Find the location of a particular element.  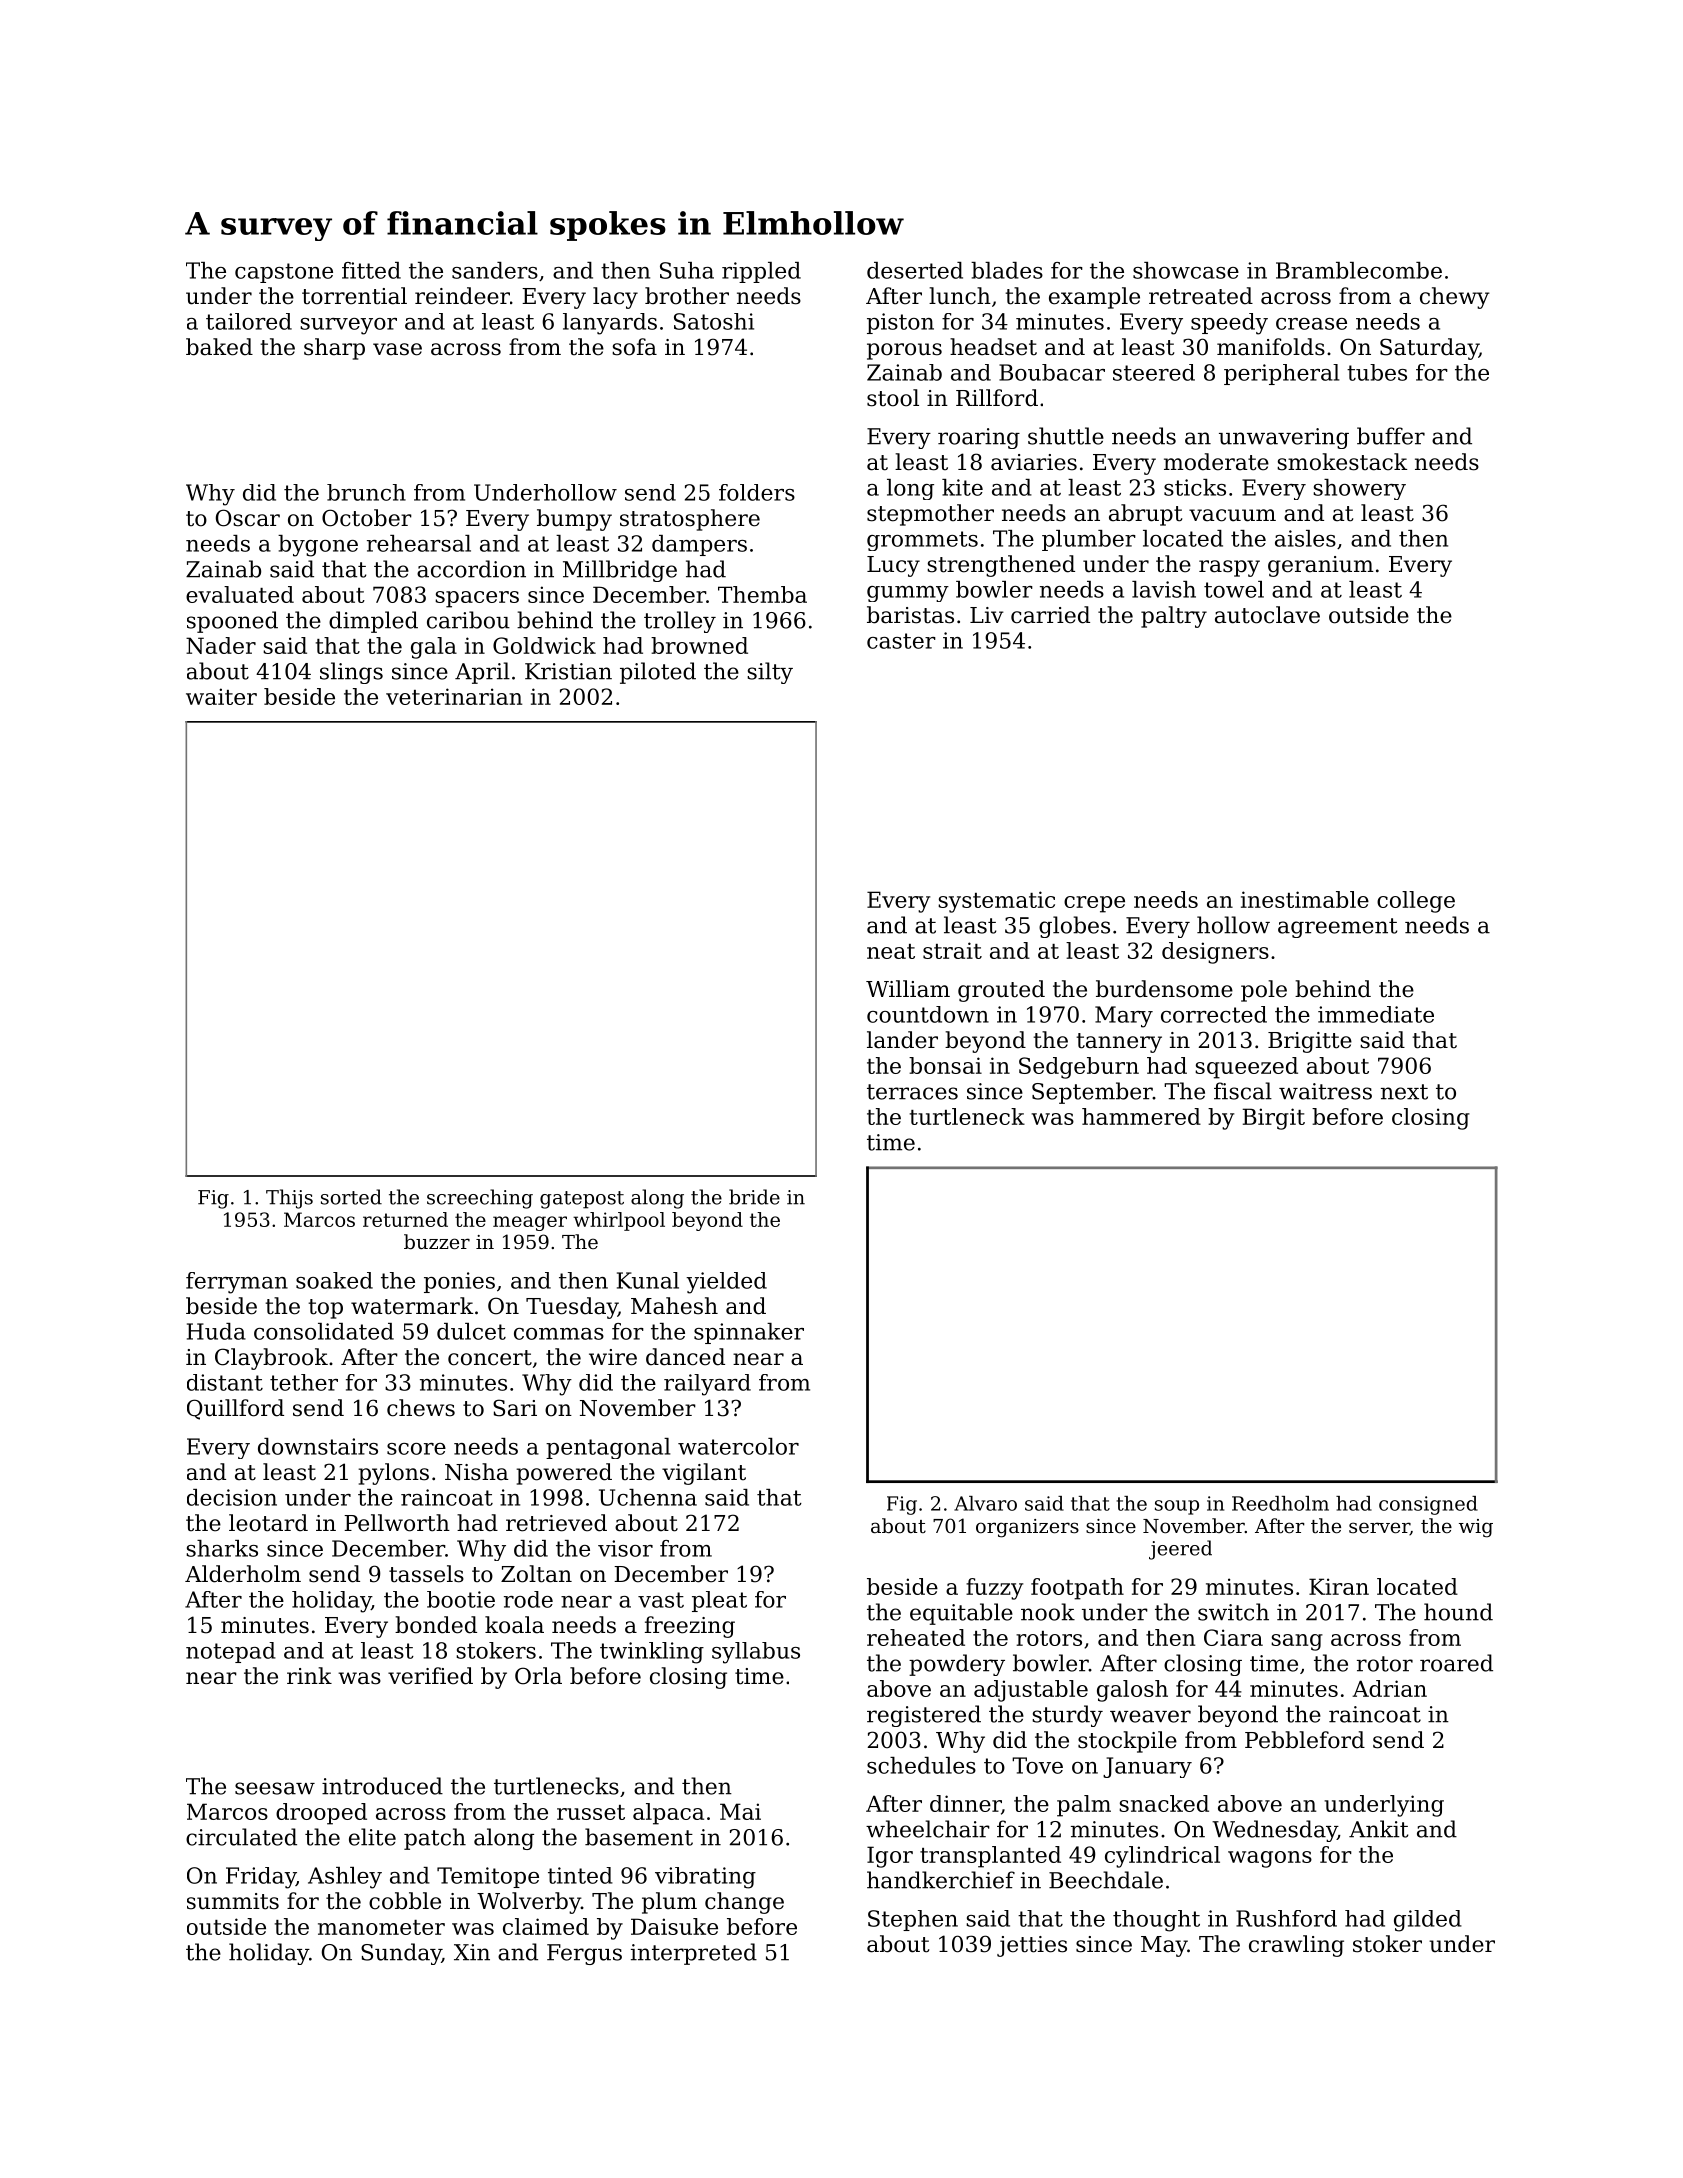

agreement is located at coordinates (1337, 928).
